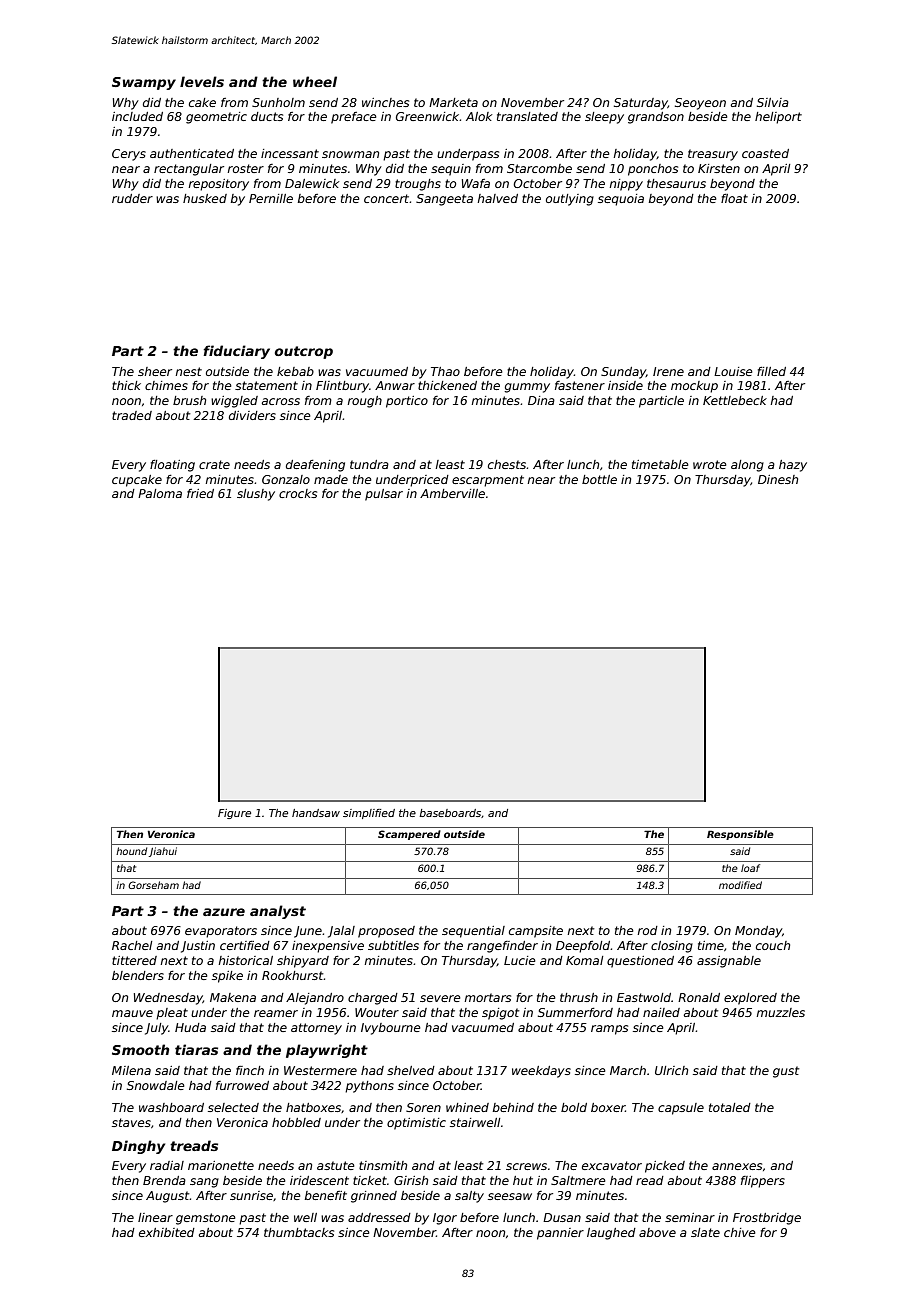 This image has height=1308, width=924. What do you see at coordinates (450, 813) in the image?
I see `baseboards` at bounding box center [450, 813].
